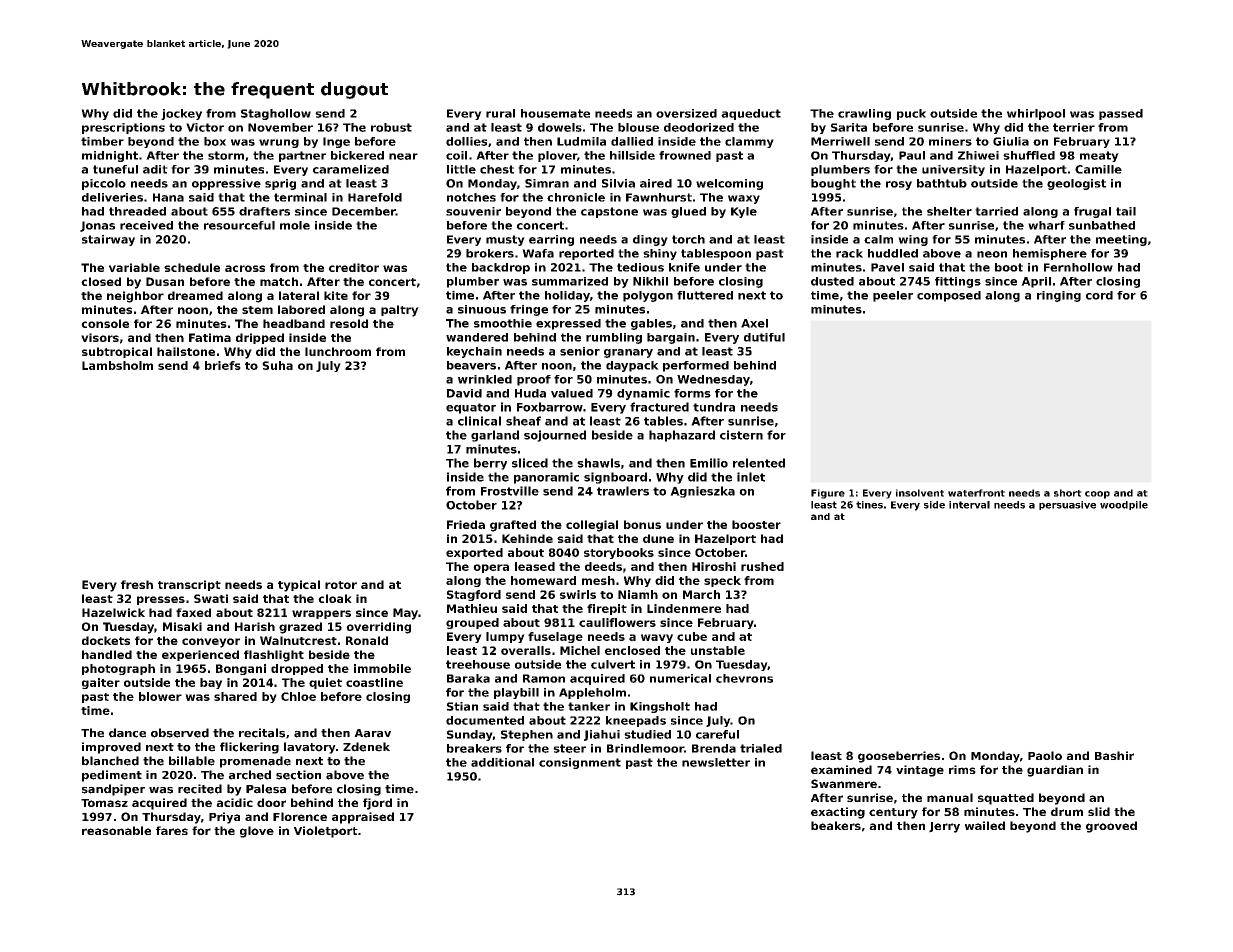  What do you see at coordinates (1124, 505) in the screenshot?
I see `woodpile` at bounding box center [1124, 505].
